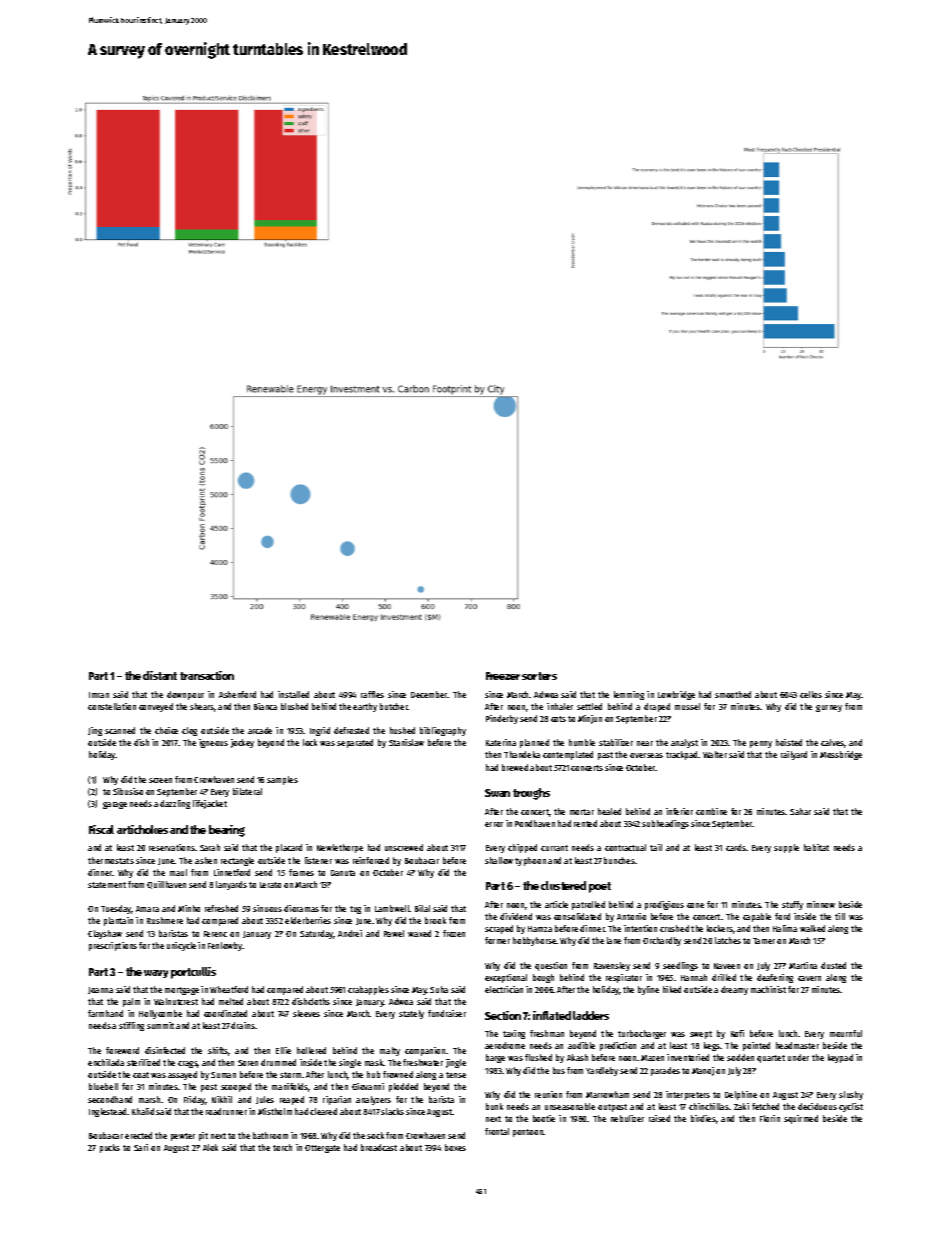 Image resolution: width=952 pixels, height=1233 pixels. I want to click on Swan, so click(497, 793).
